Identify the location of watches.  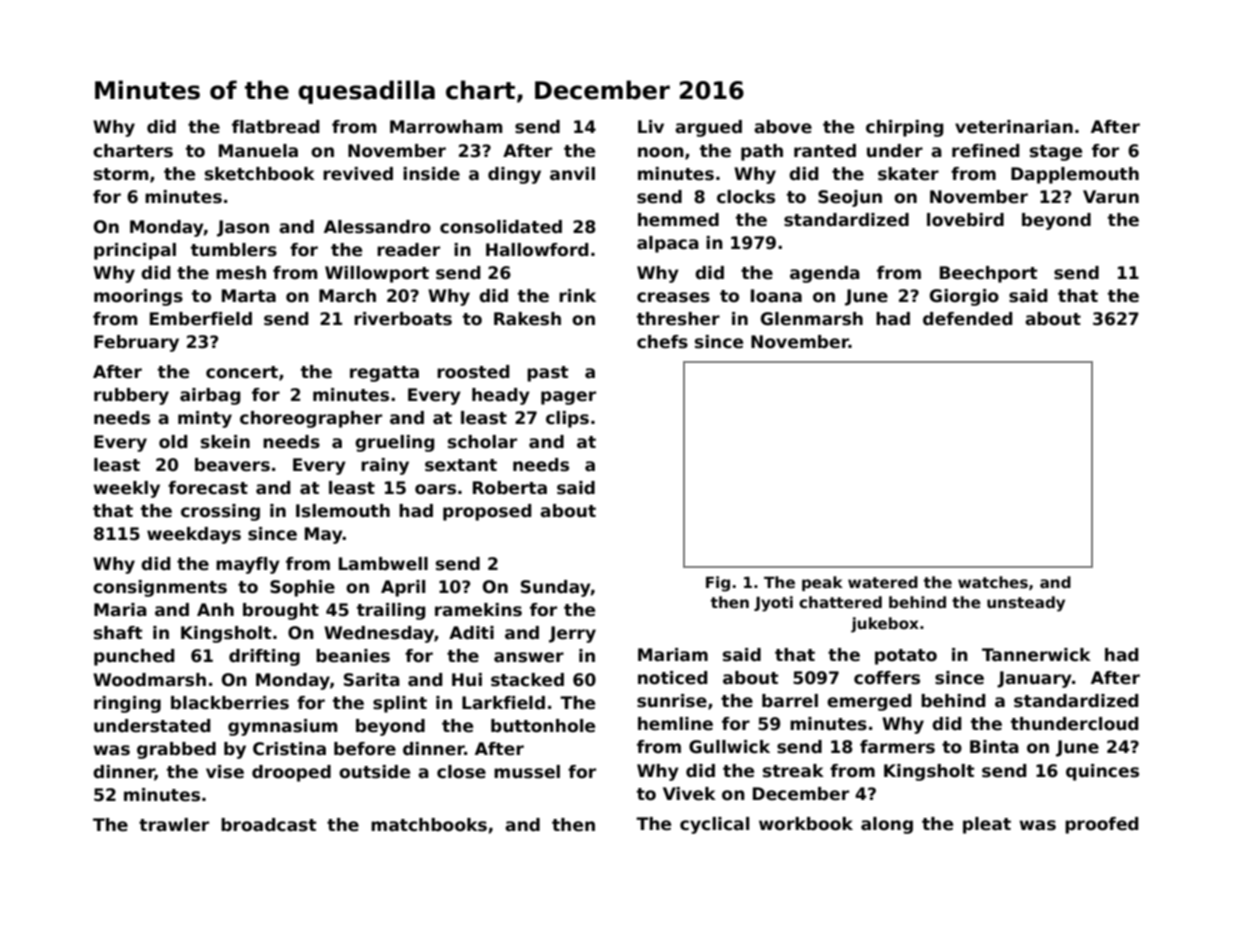
(993, 582).
